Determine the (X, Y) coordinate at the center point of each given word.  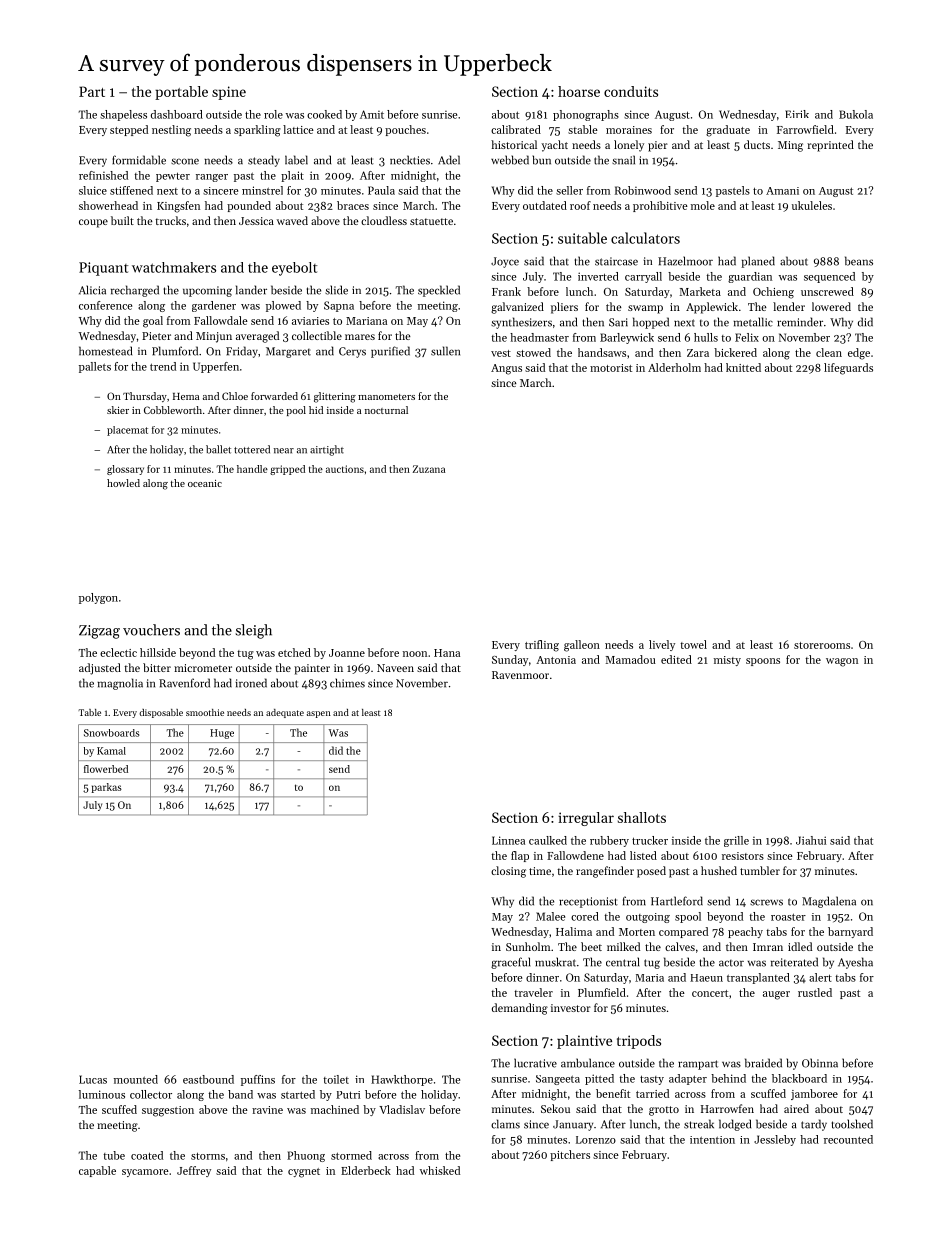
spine (229, 93)
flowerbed (106, 769)
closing (508, 872)
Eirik (797, 114)
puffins (258, 1080)
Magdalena (829, 902)
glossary (125, 470)
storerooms (822, 645)
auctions (345, 469)
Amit (372, 114)
